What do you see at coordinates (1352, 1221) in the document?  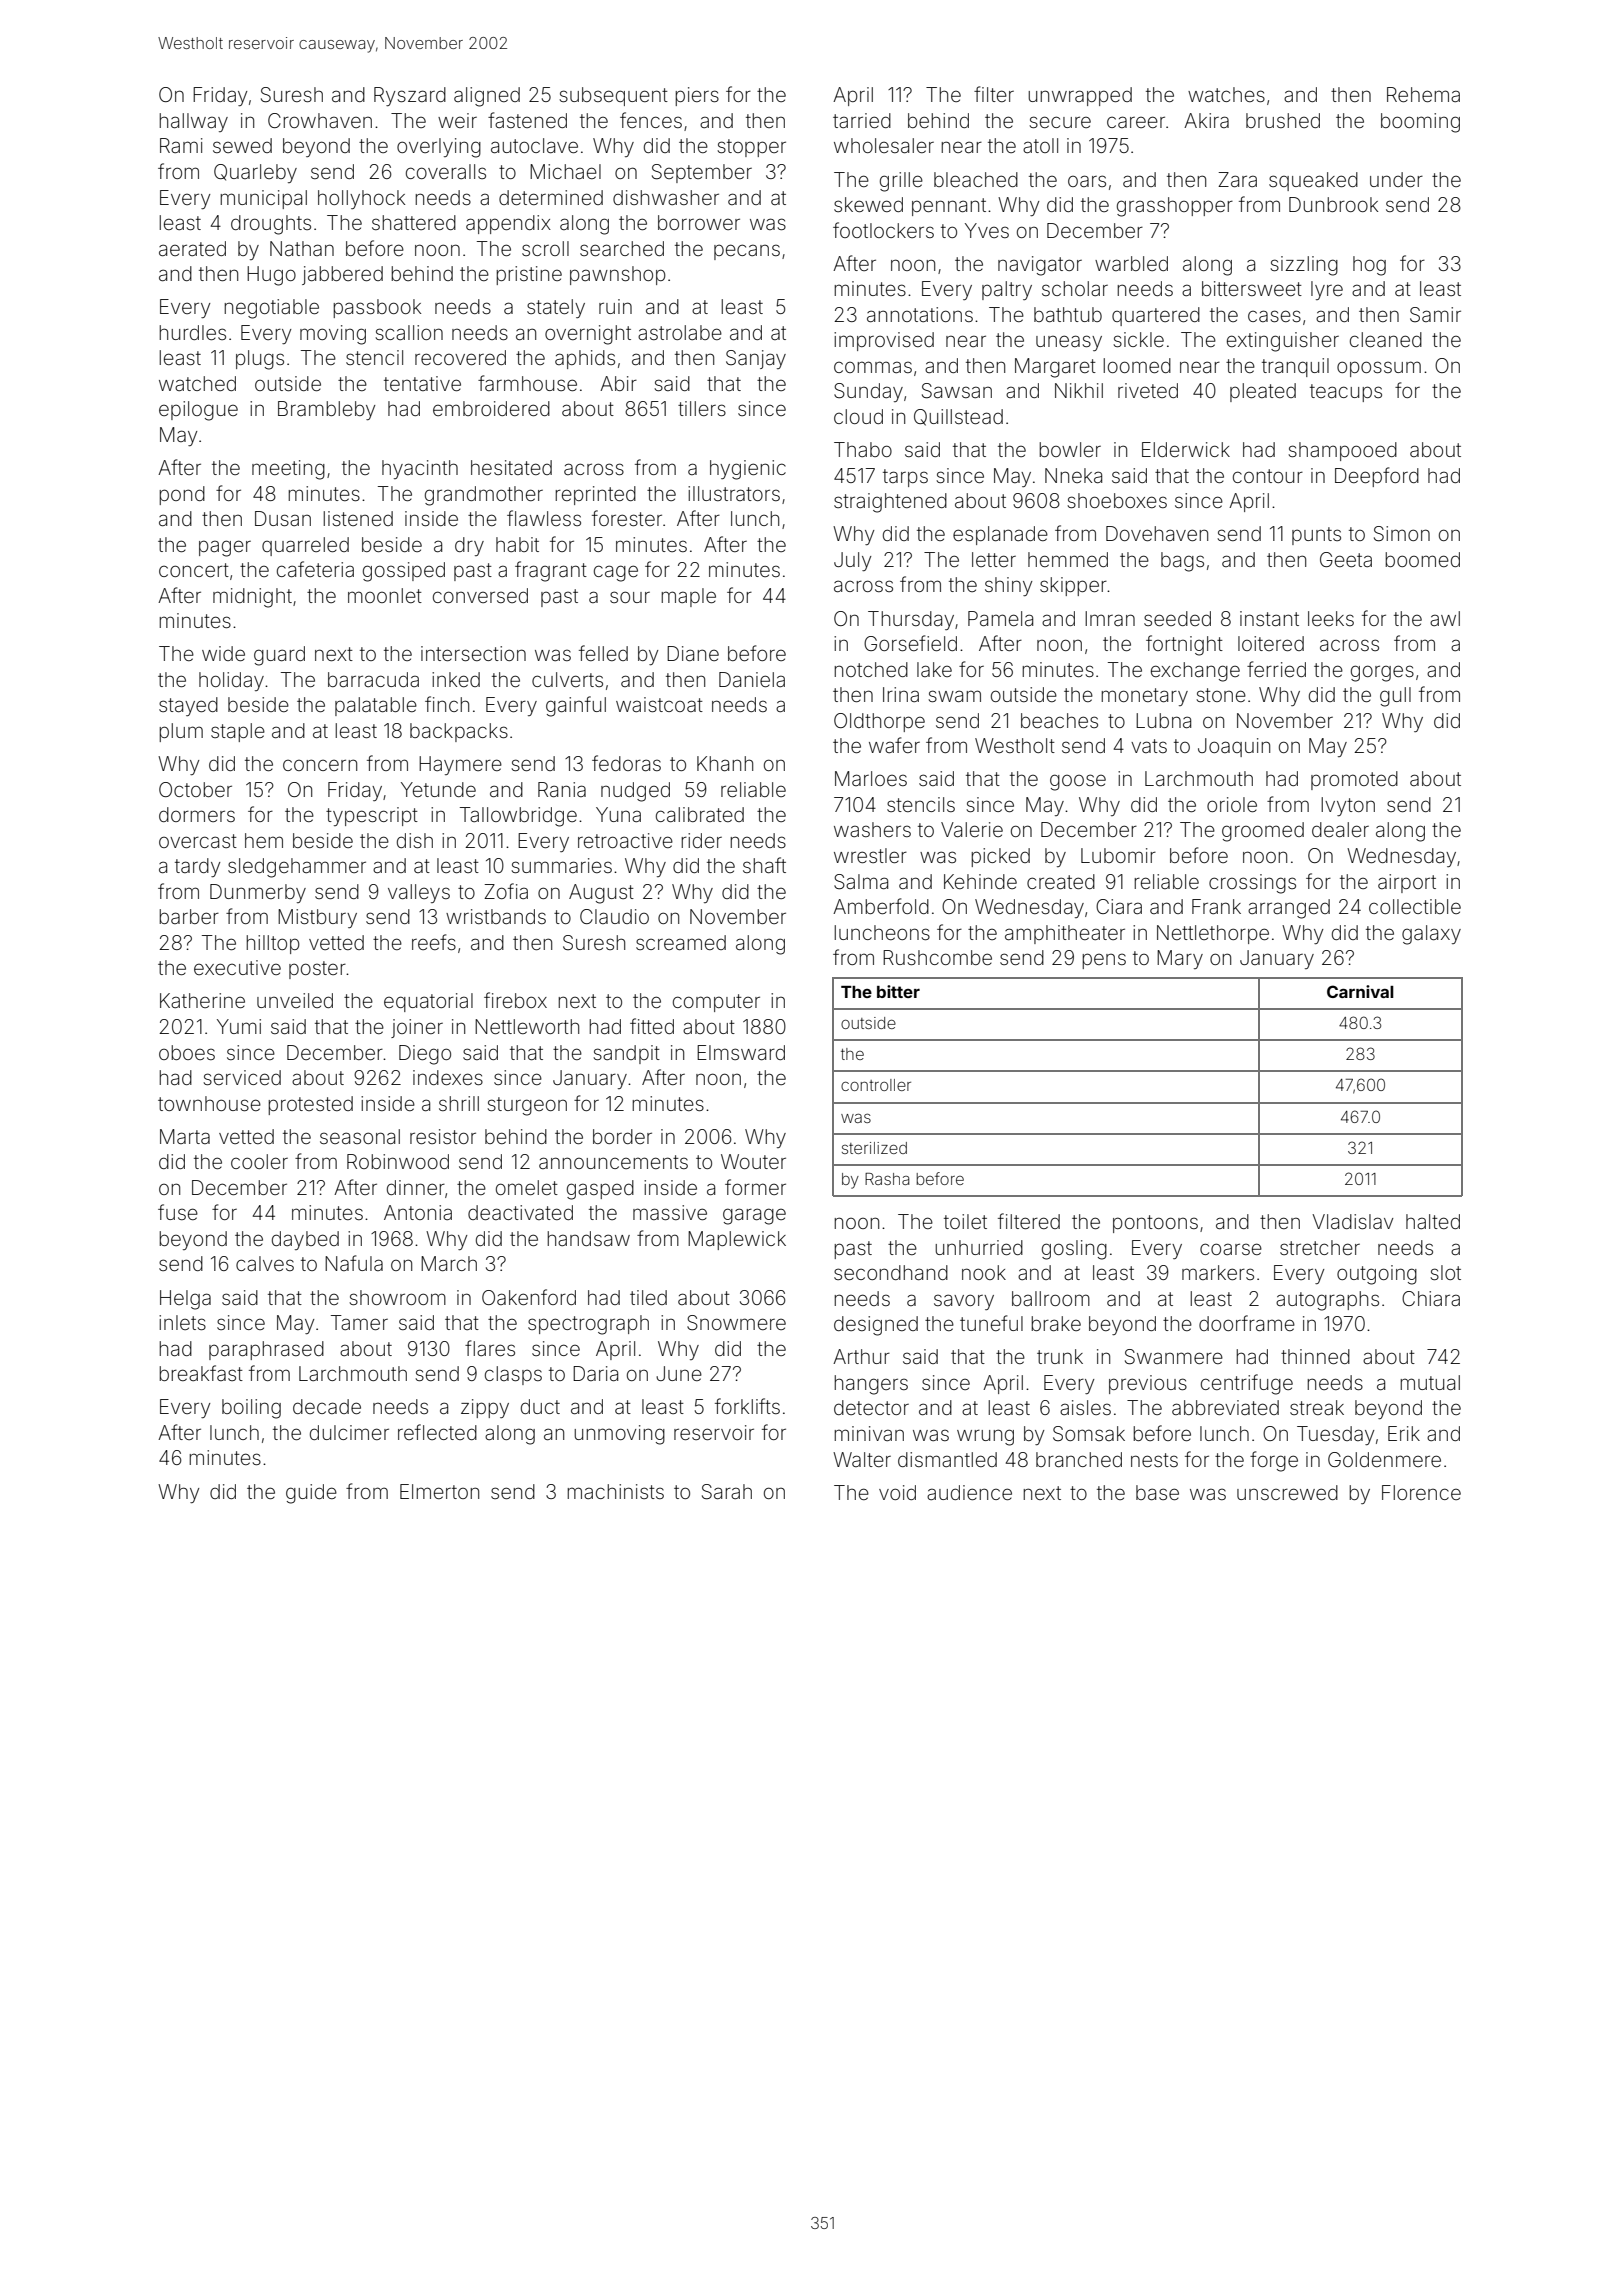 I see `Vladislav` at bounding box center [1352, 1221].
